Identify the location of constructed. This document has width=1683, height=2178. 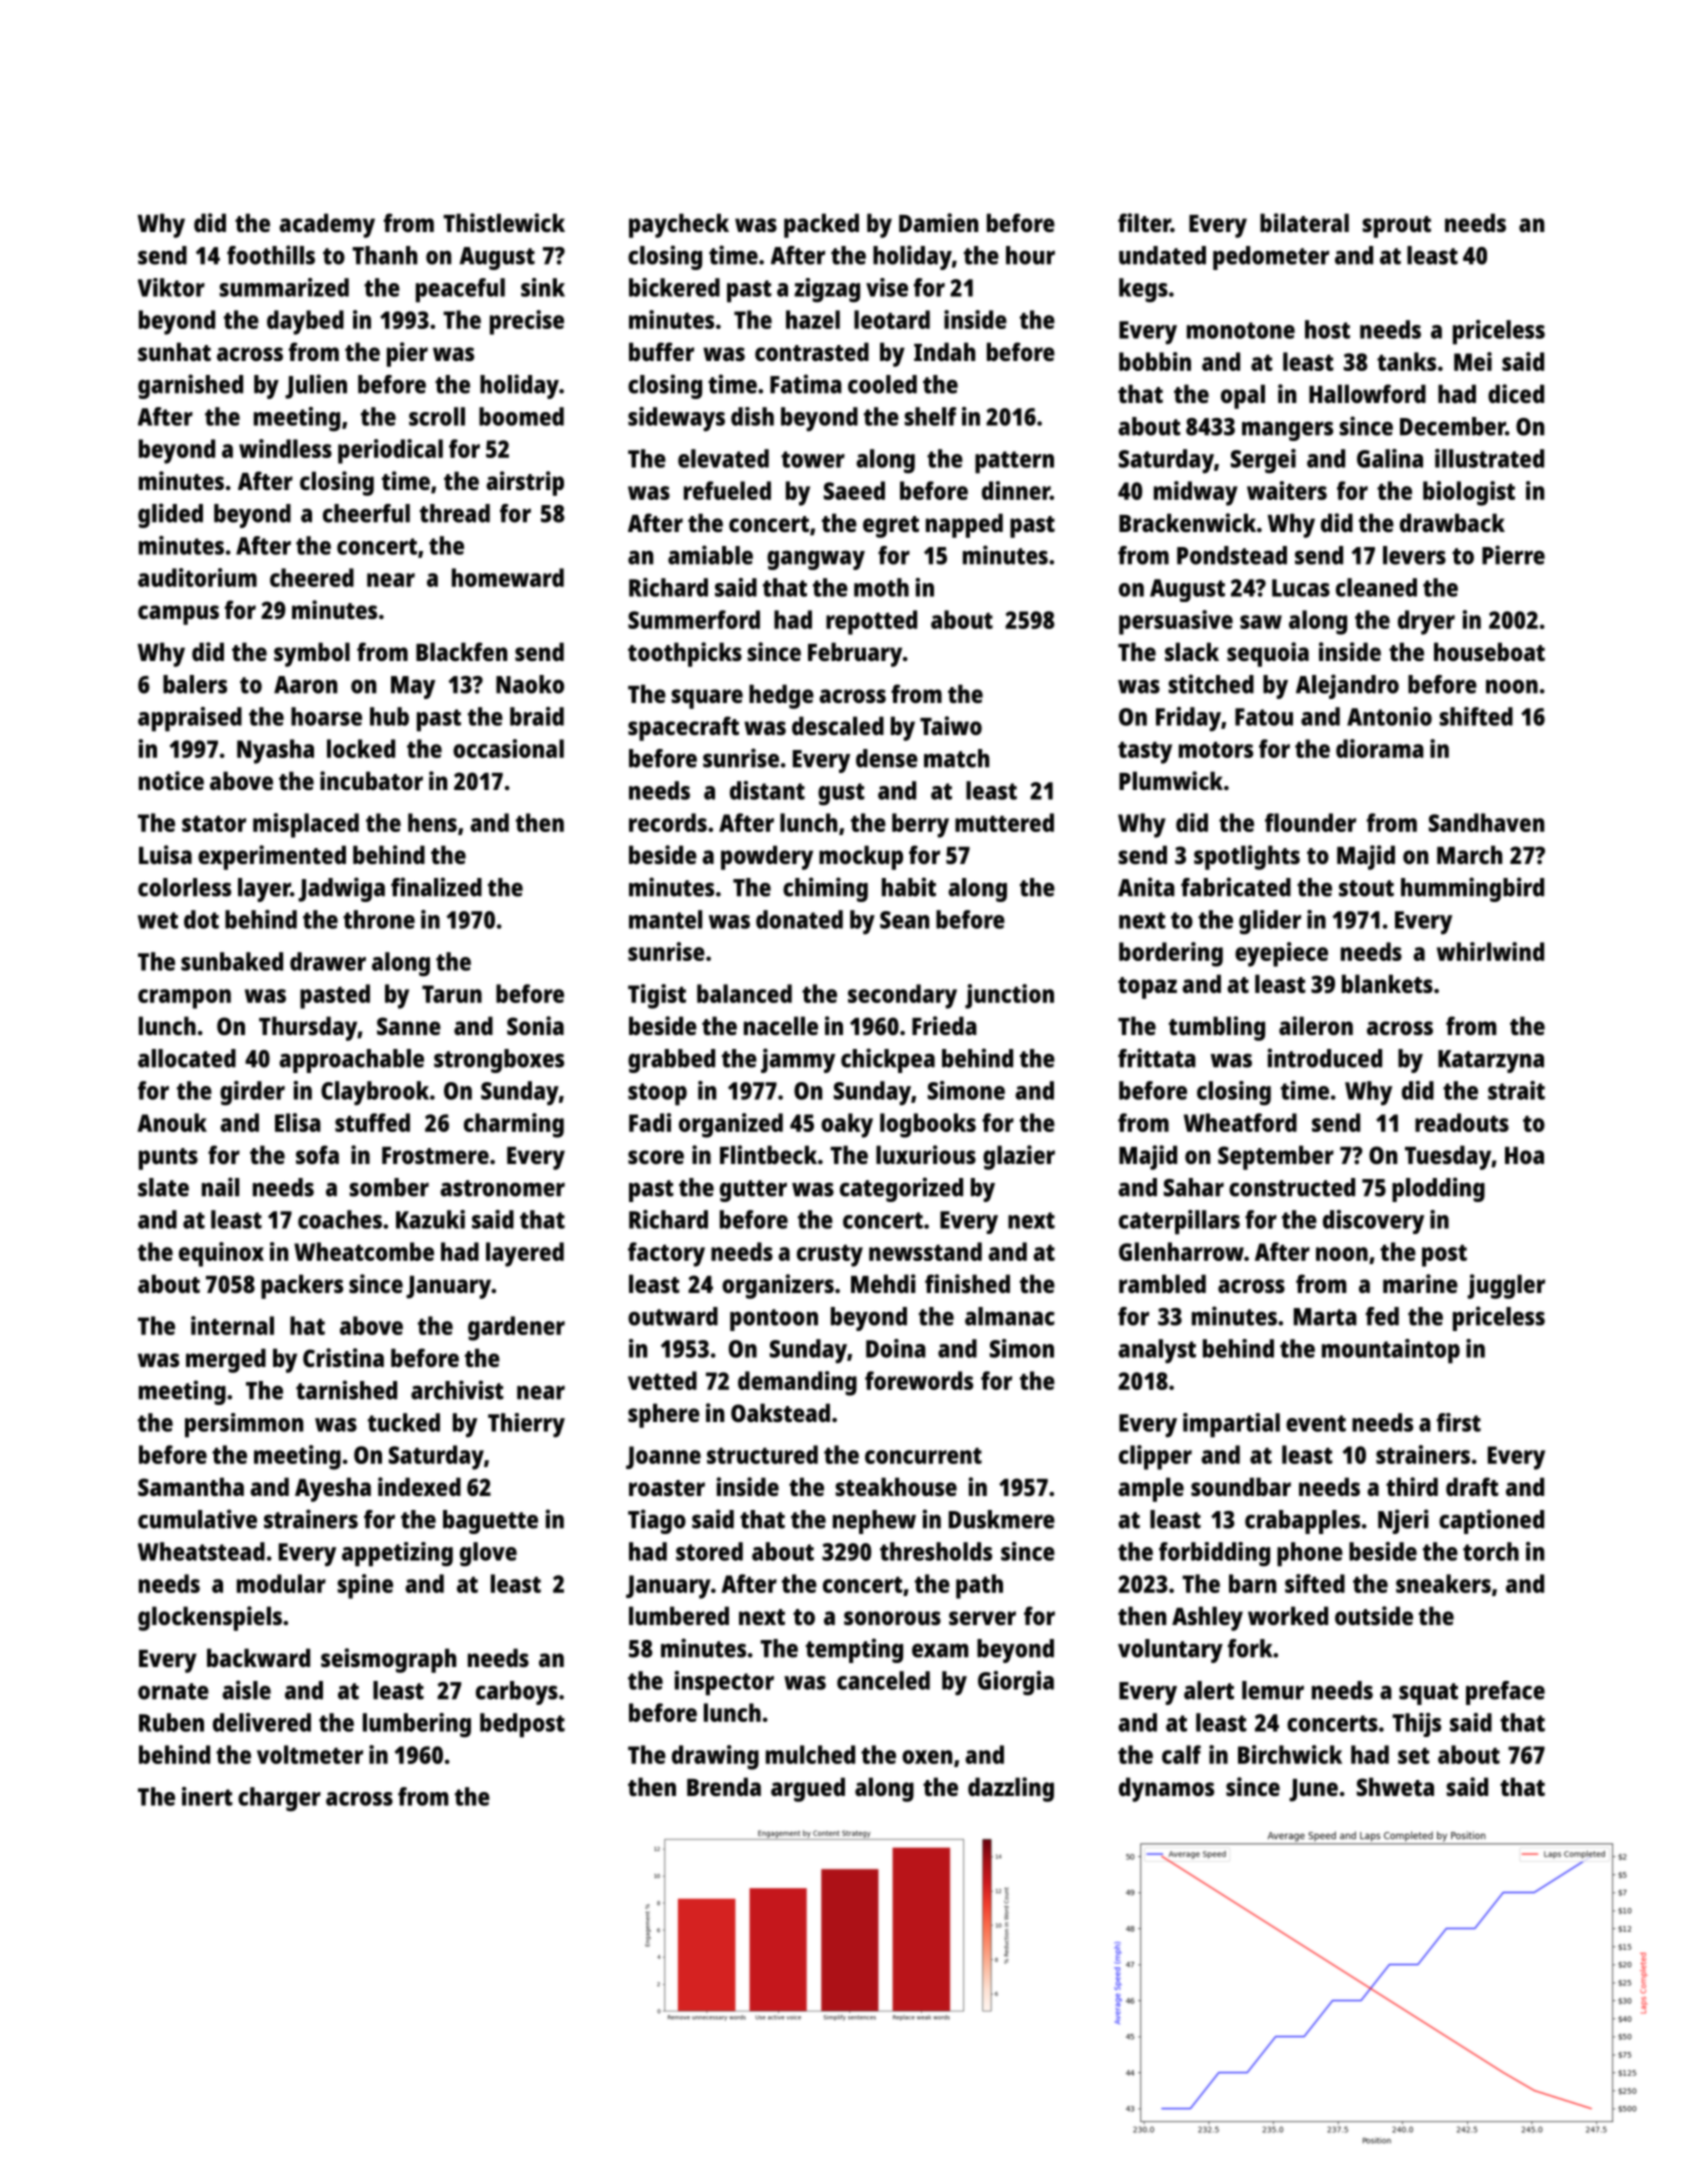
(1292, 1187).
